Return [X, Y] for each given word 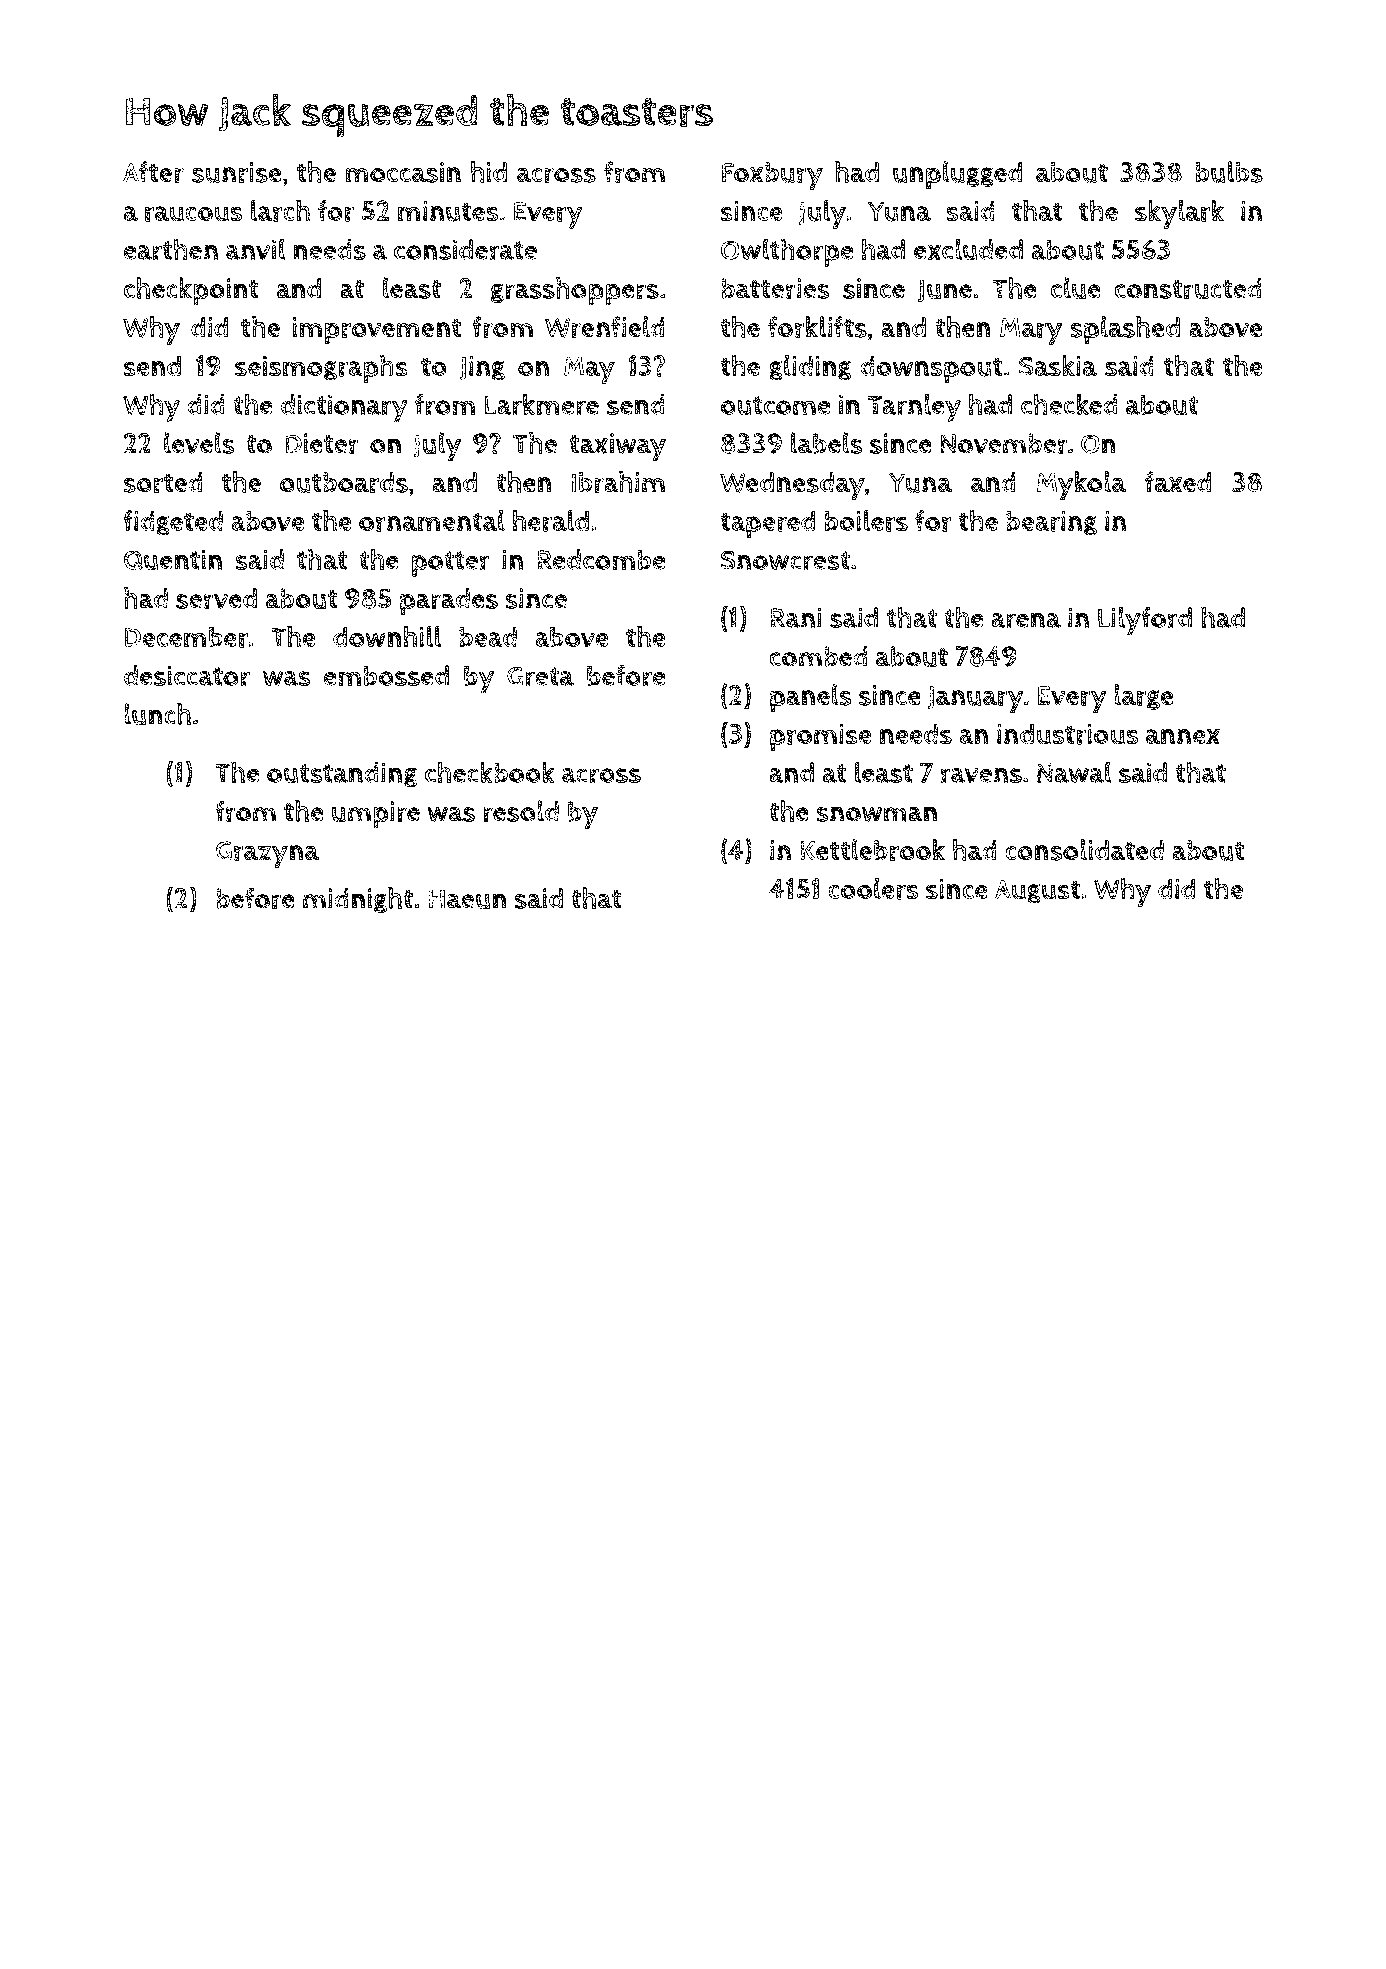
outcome [775, 406]
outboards [343, 482]
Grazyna [267, 854]
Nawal [1074, 772]
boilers [866, 521]
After [153, 172]
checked [1069, 404]
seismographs [321, 369]
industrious [1067, 734]
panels [811, 698]
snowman [876, 814]
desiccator [187, 676]
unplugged [957, 175]
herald [550, 521]
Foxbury [772, 176]
